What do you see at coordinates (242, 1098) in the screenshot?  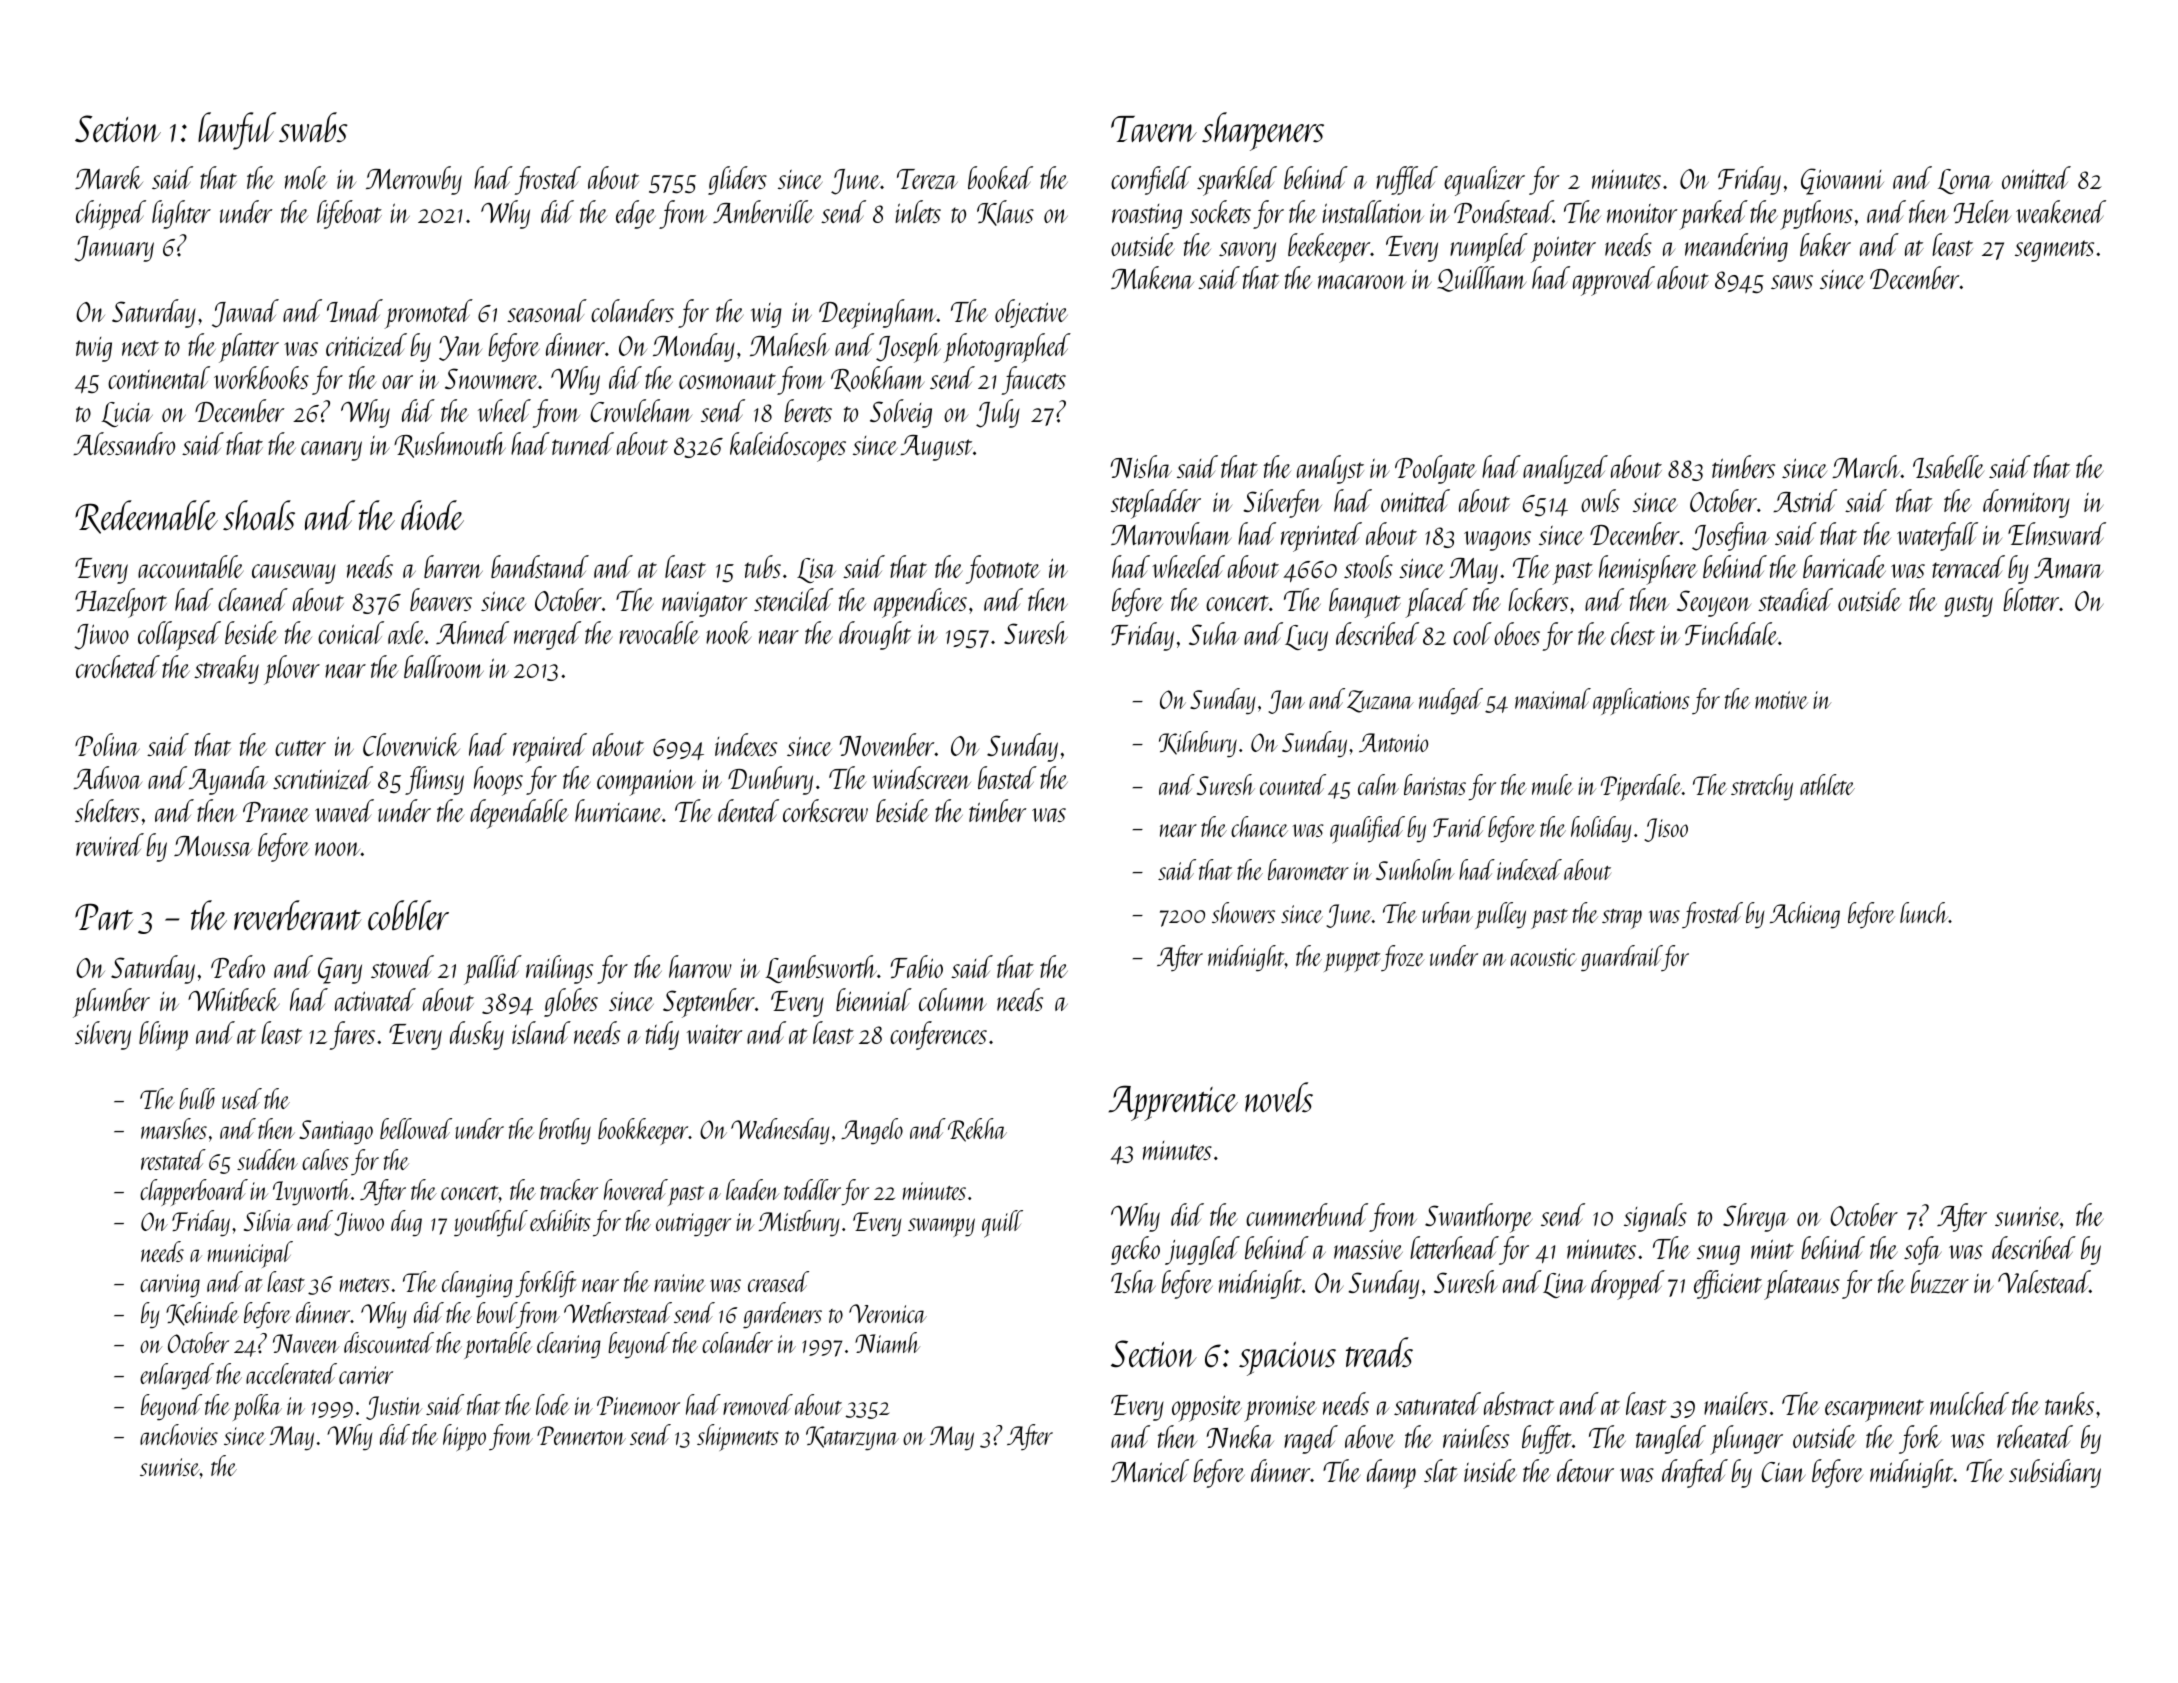 I see `used` at bounding box center [242, 1098].
